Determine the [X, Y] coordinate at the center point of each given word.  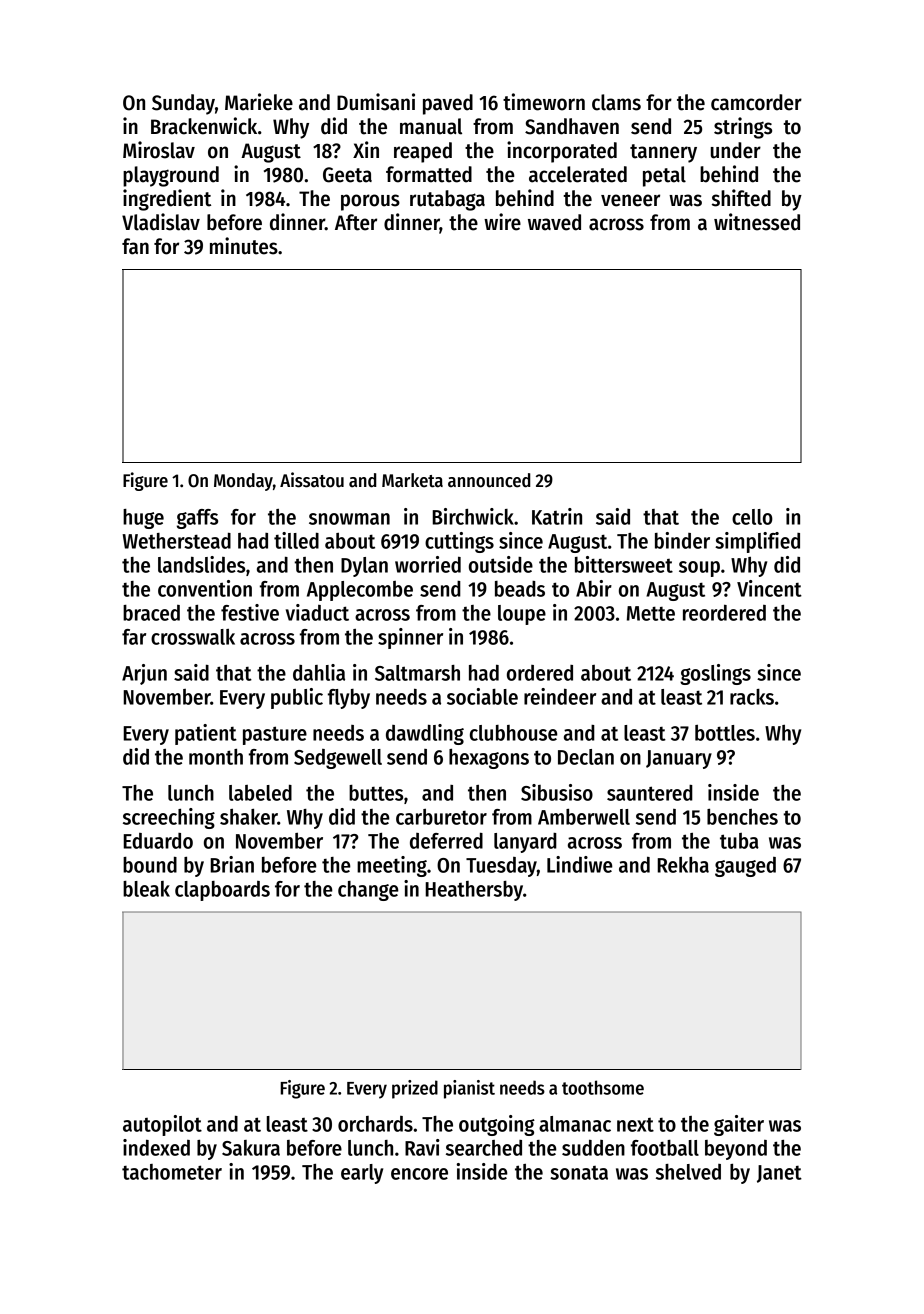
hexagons [489, 759]
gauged [745, 867]
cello [752, 517]
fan [135, 246]
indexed [156, 1147]
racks [752, 697]
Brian [232, 864]
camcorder [756, 102]
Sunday [183, 104]
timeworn [544, 102]
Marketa [412, 480]
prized [415, 1089]
